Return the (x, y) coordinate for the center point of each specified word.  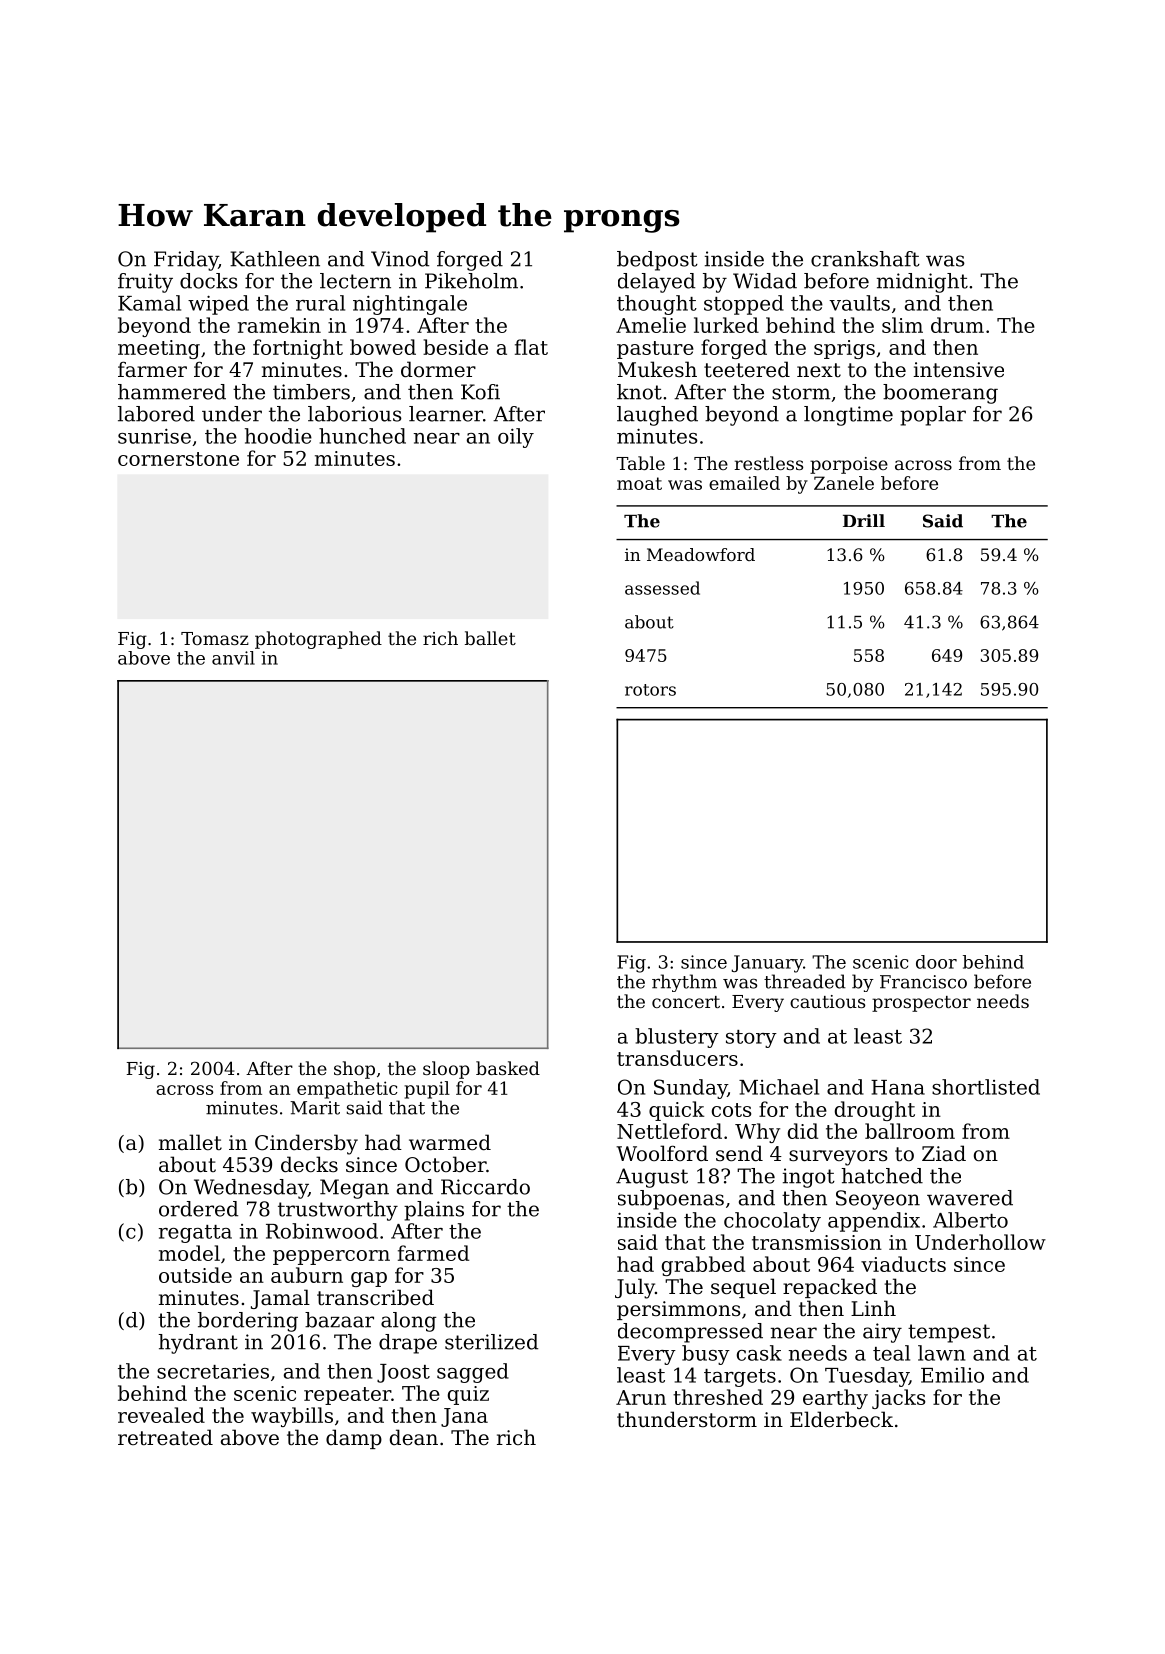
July (635, 1288)
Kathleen (275, 259)
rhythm (684, 983)
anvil (233, 658)
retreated (165, 1437)
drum (957, 325)
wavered (970, 1198)
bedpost (657, 261)
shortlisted (986, 1087)
